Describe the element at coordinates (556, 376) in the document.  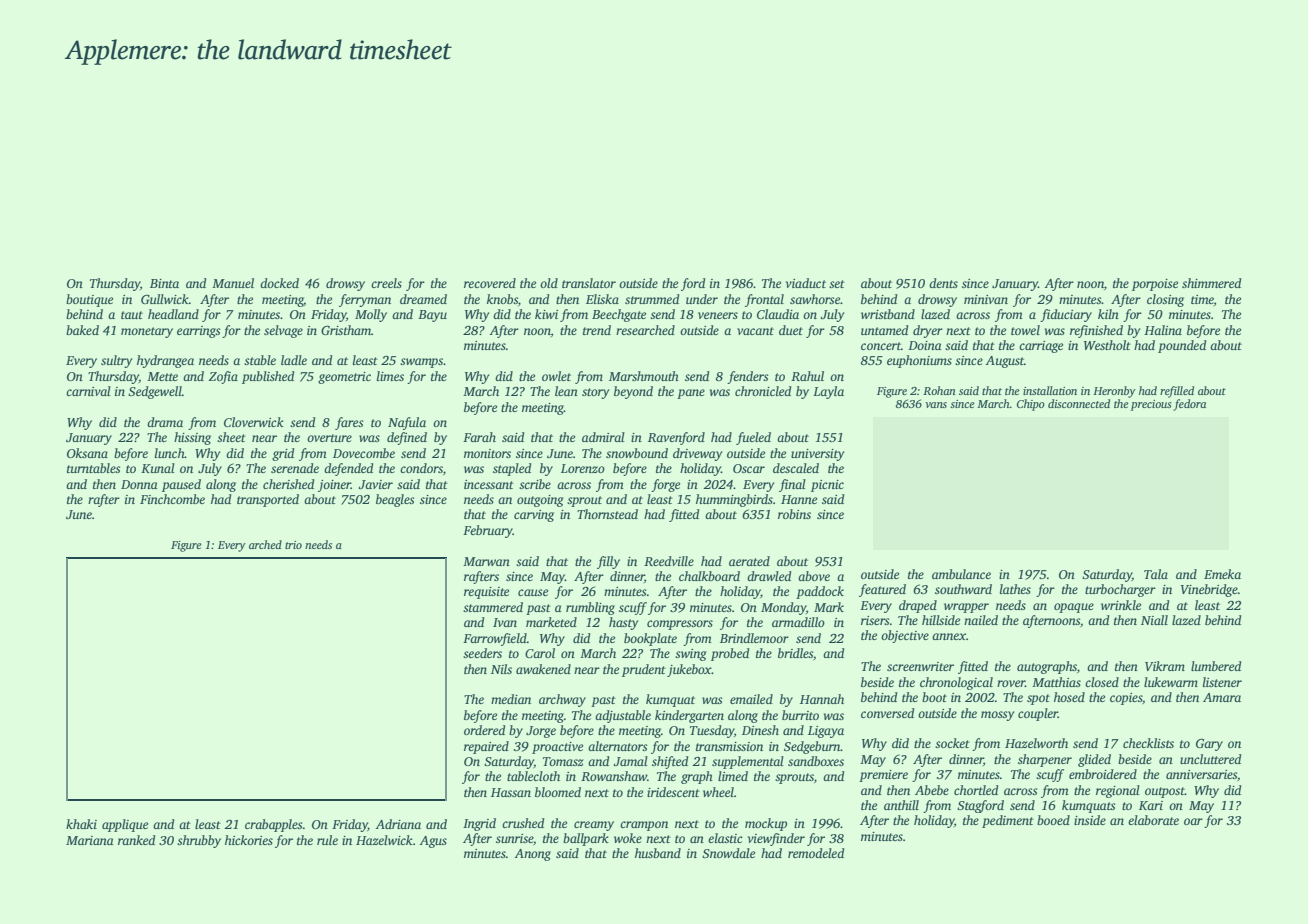
I see `owlet` at that location.
